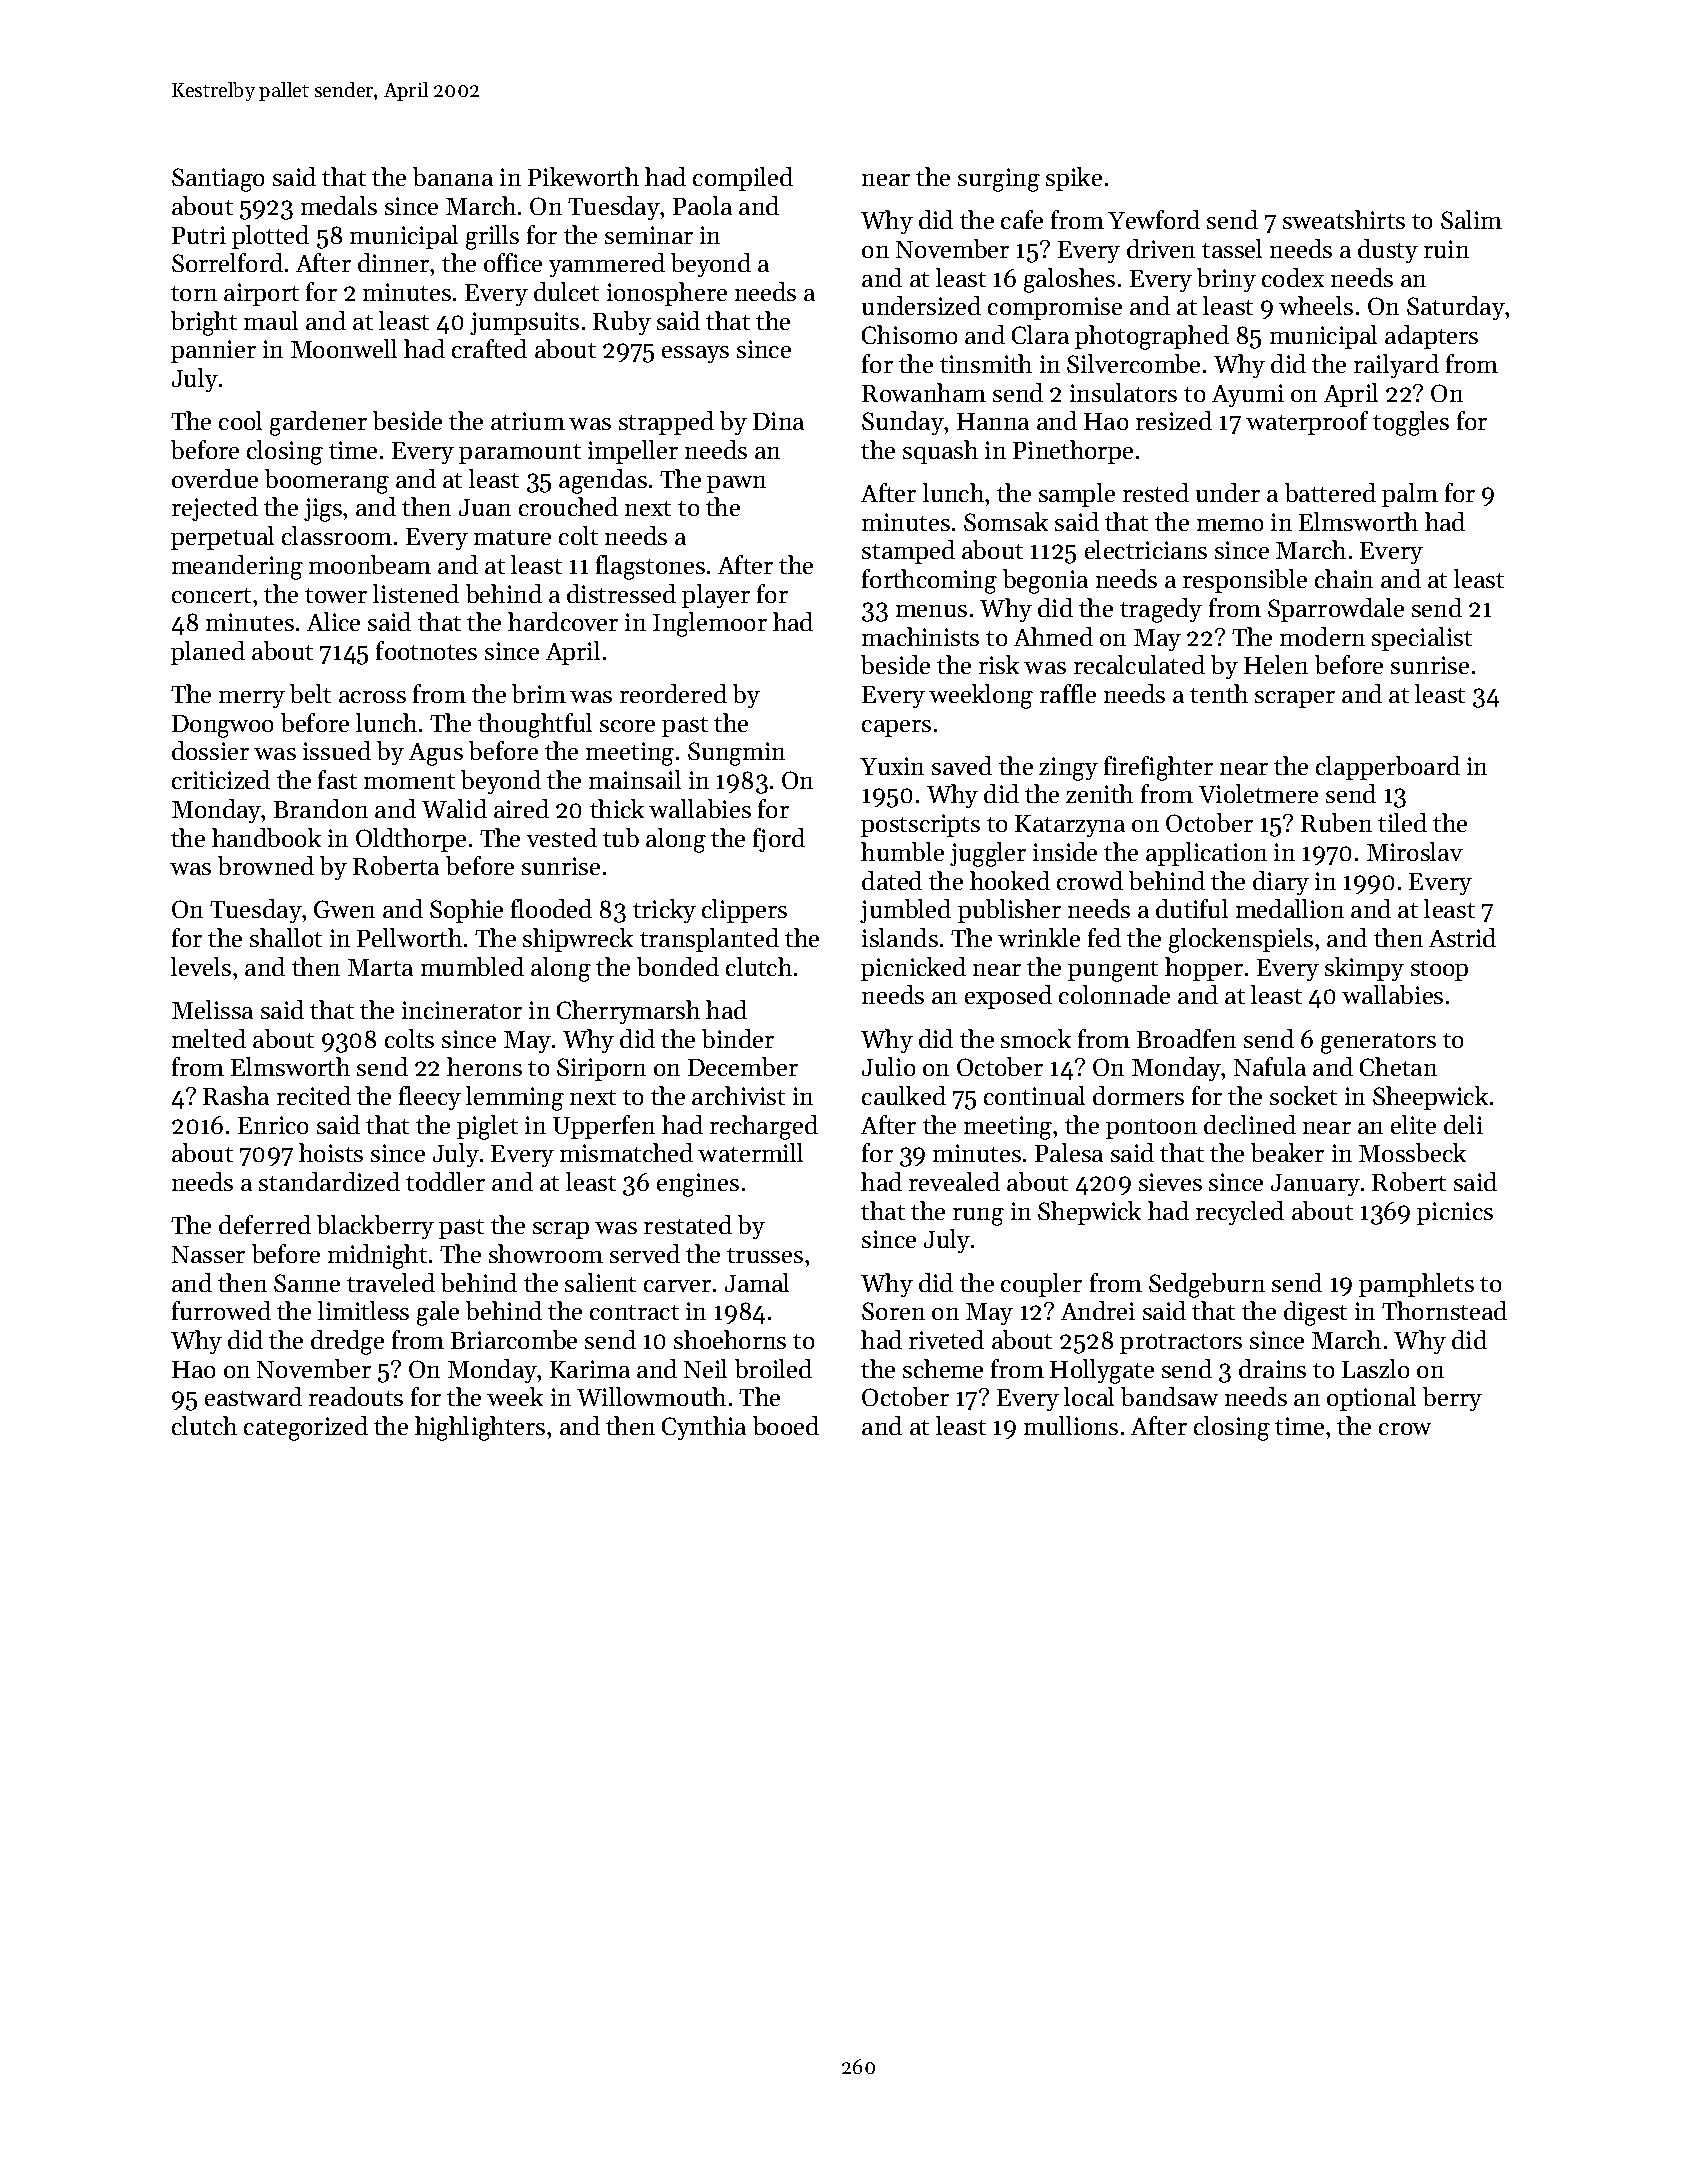 This image has width=1683, height=2178. Describe the element at coordinates (466, 911) in the image. I see `Sophie` at that location.
